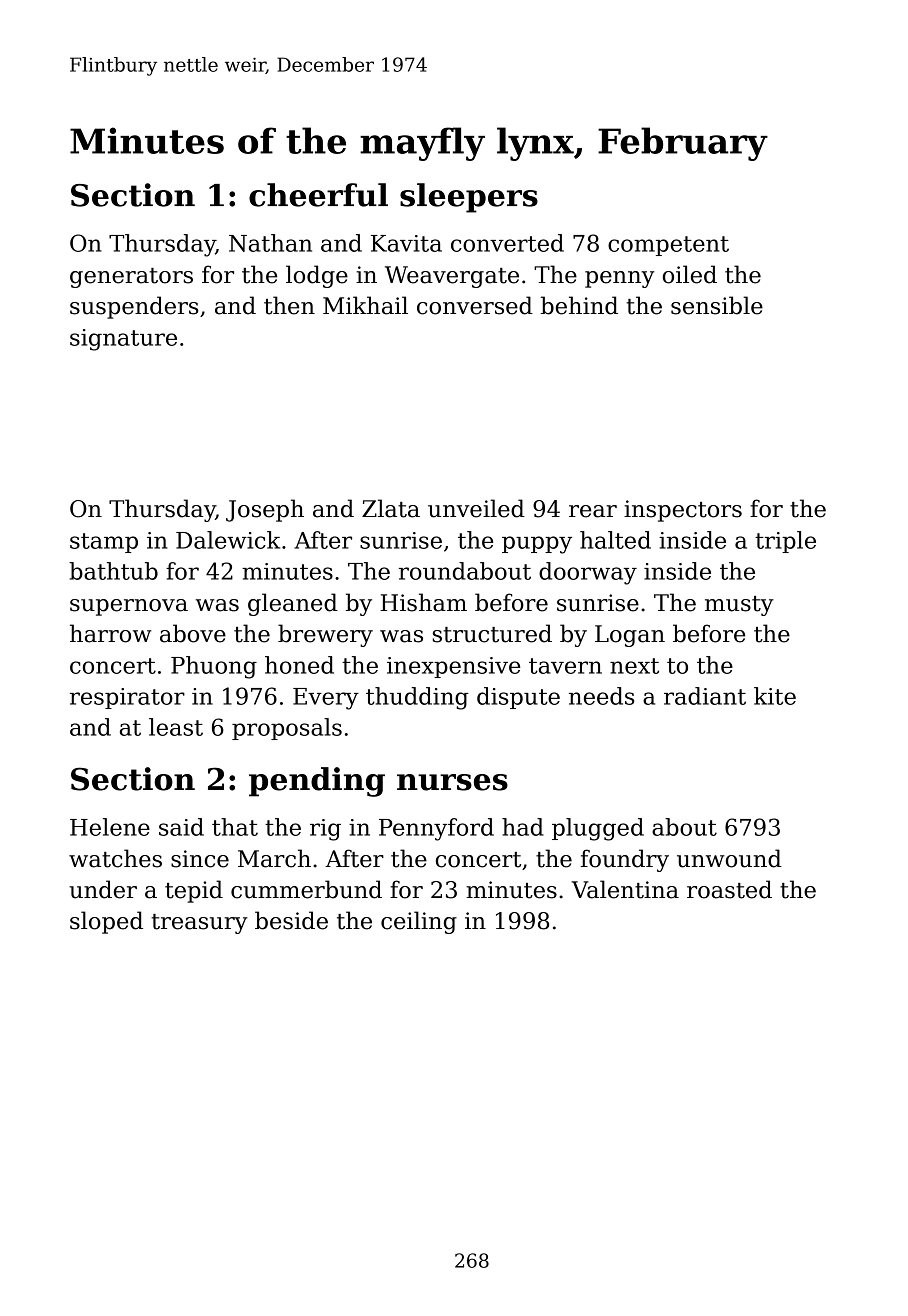  What do you see at coordinates (110, 827) in the screenshot?
I see `Helene` at bounding box center [110, 827].
